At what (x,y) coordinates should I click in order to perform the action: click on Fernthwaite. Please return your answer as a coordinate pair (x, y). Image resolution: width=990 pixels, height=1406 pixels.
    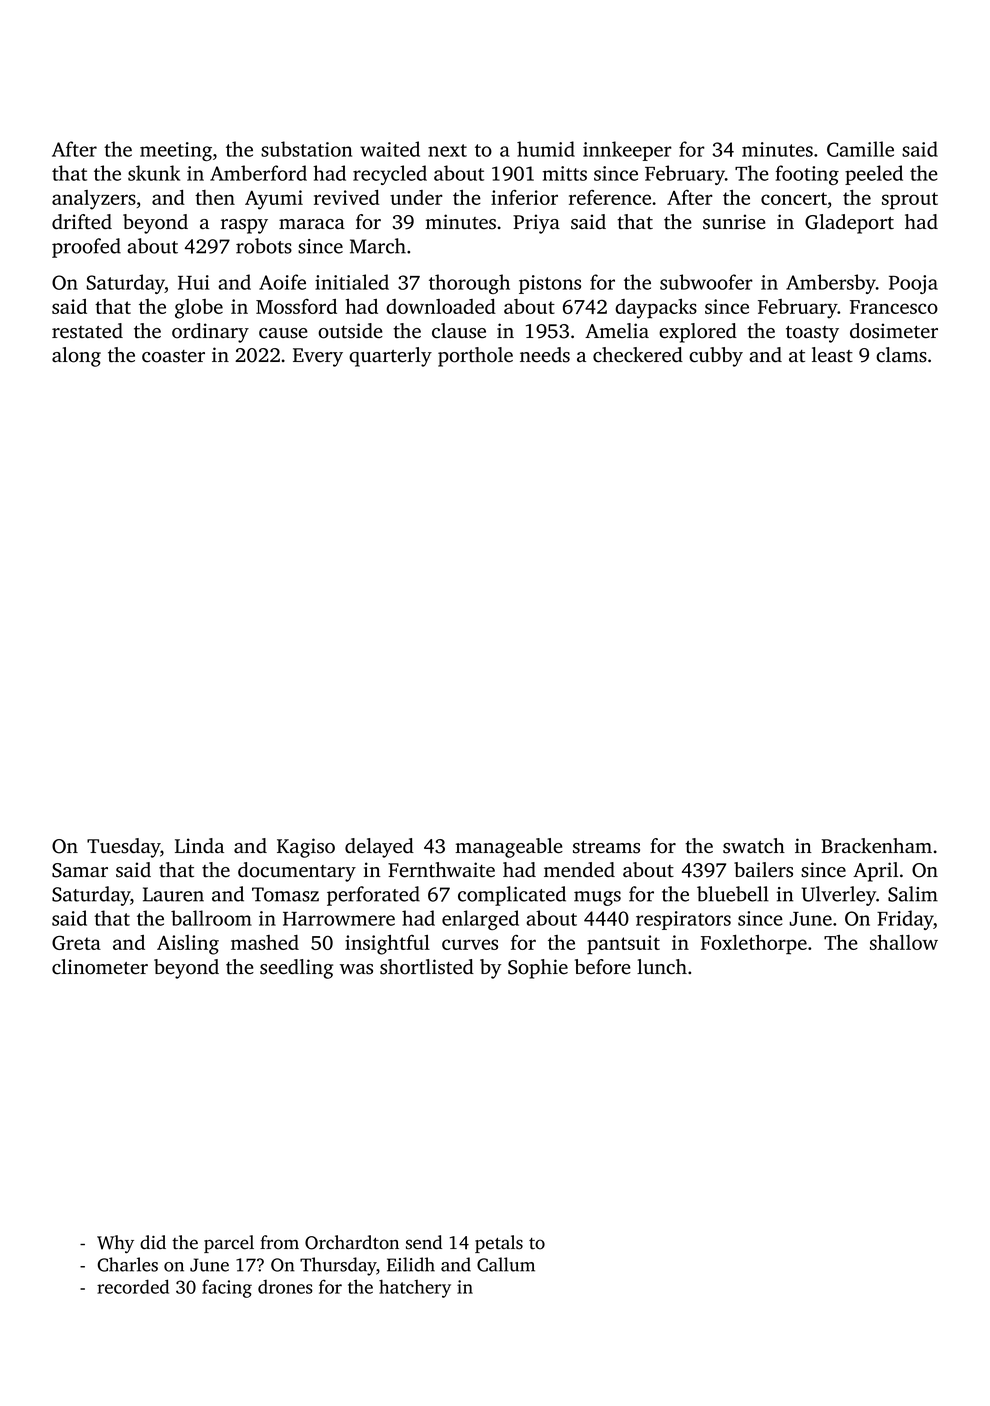
    Looking at the image, I should click on (441, 870).
